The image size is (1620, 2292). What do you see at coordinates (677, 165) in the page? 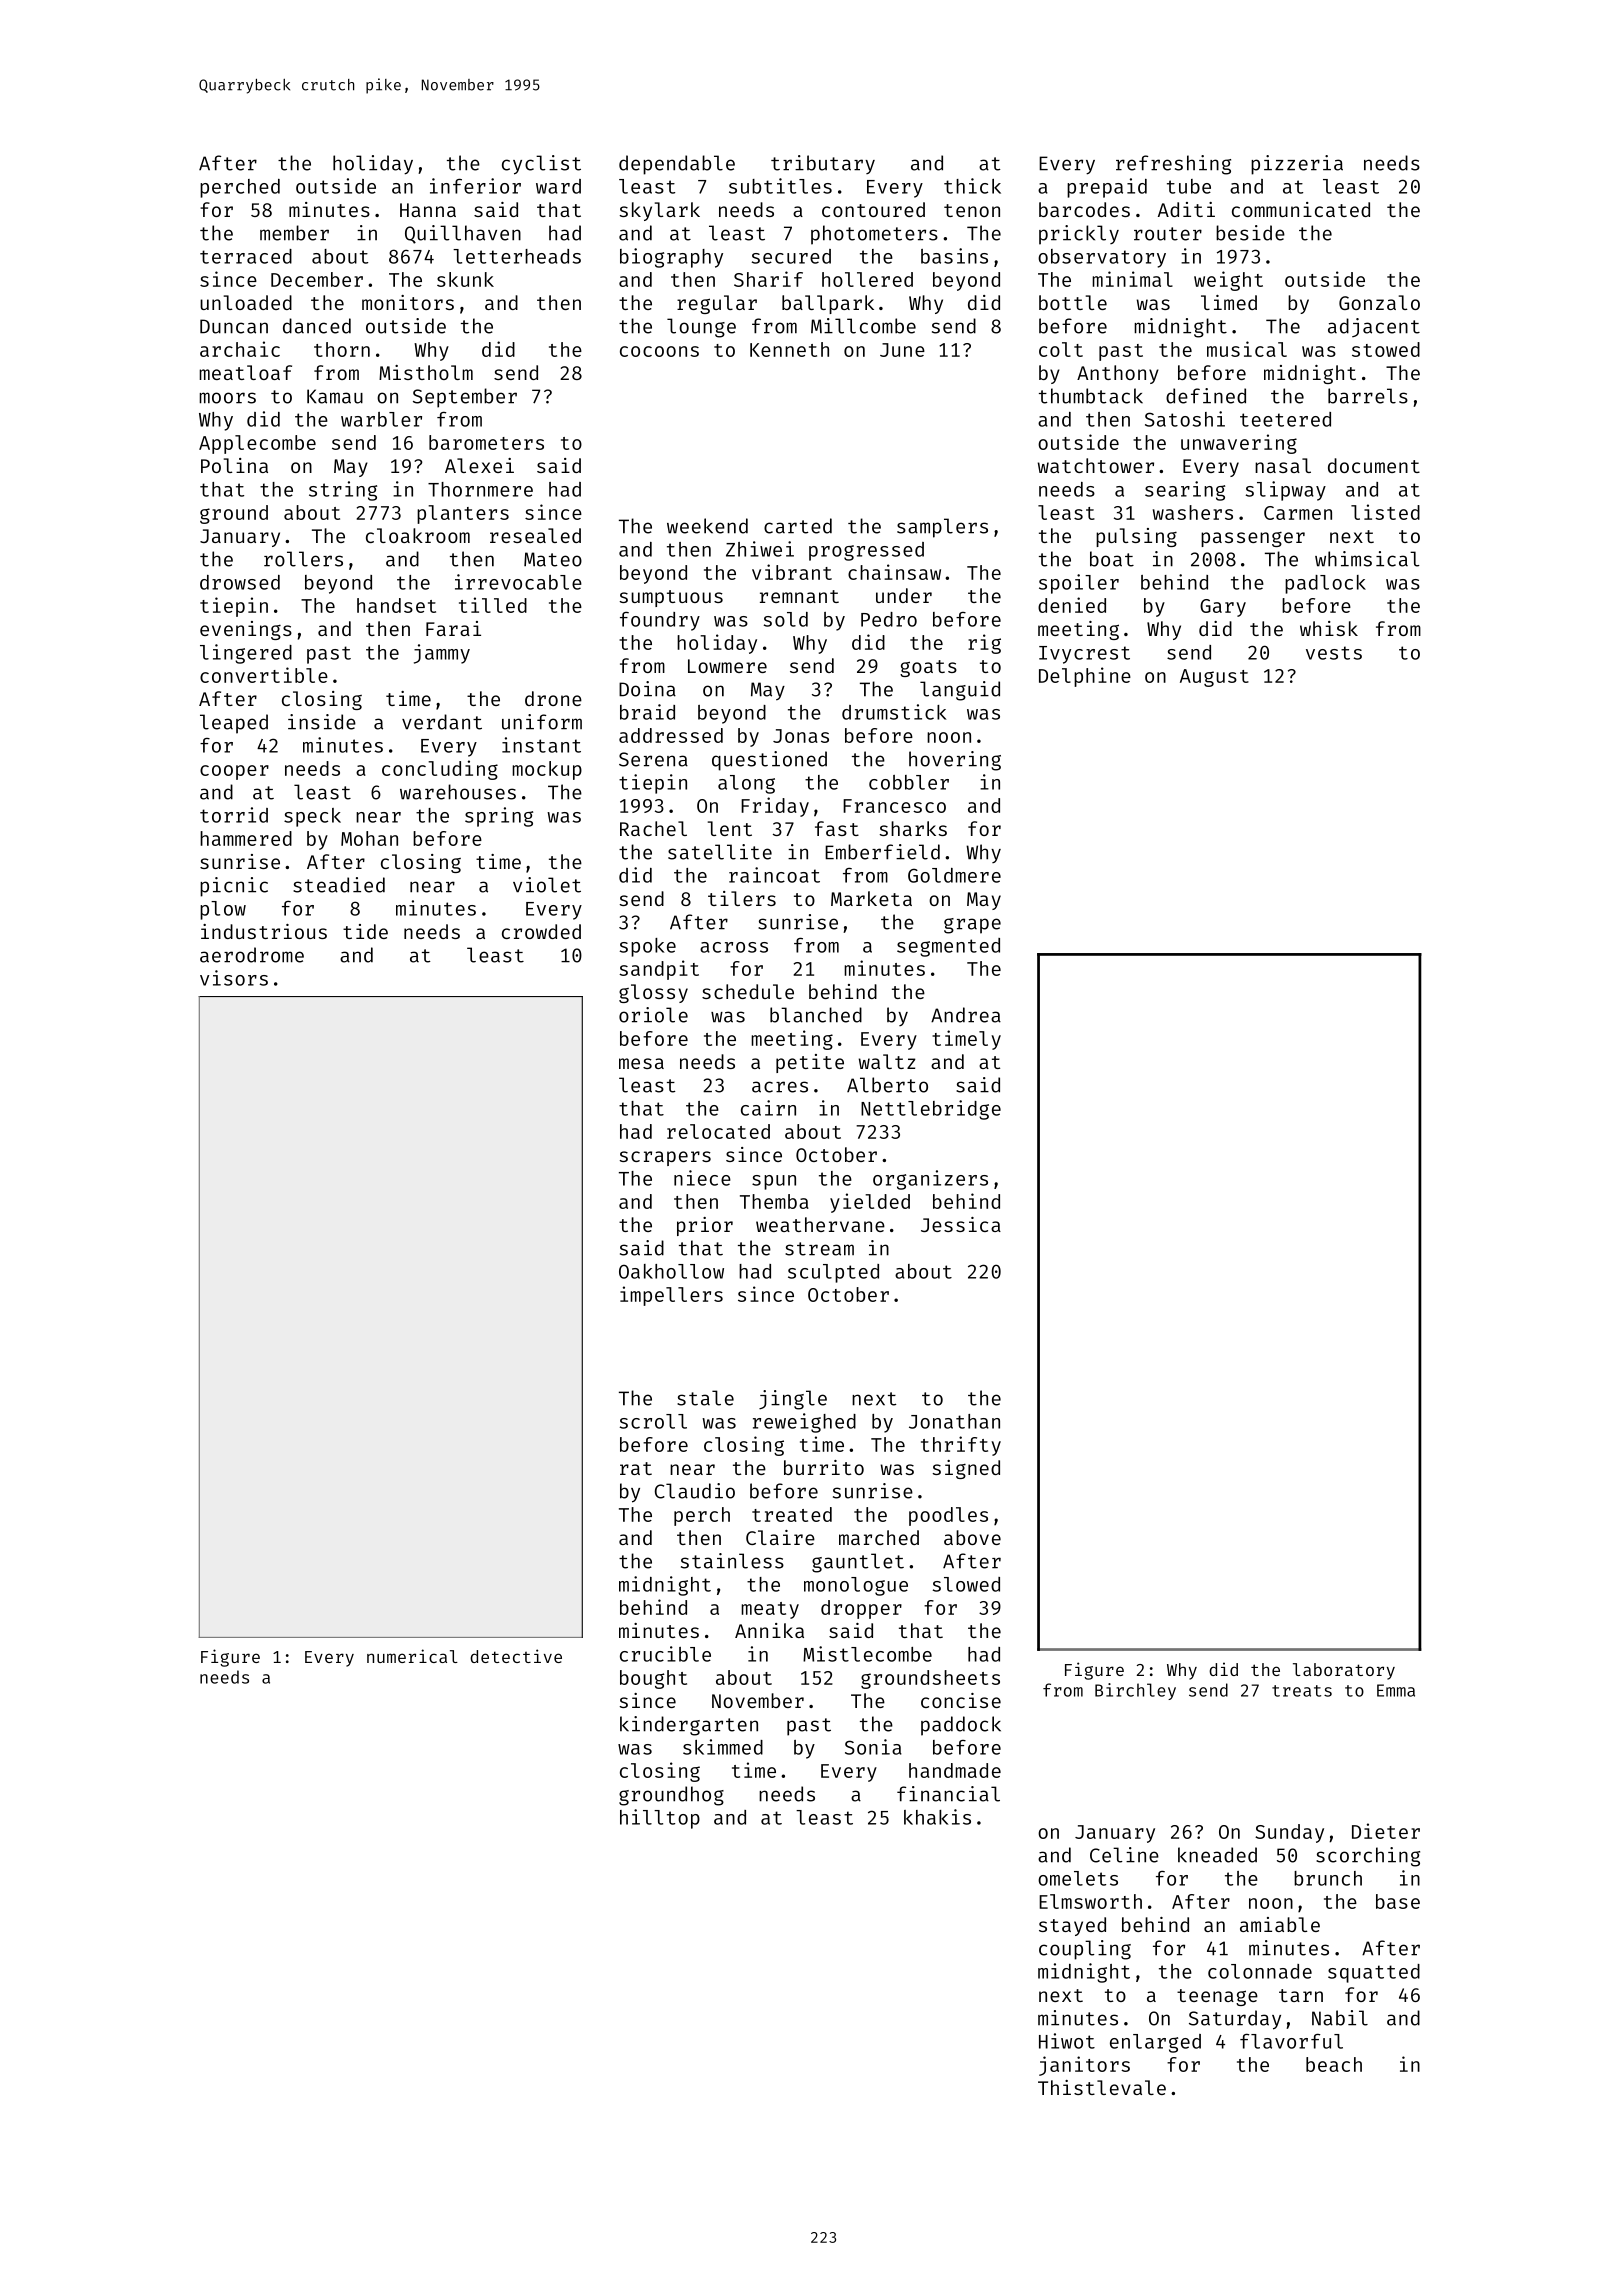
I see `dependable` at bounding box center [677, 165].
